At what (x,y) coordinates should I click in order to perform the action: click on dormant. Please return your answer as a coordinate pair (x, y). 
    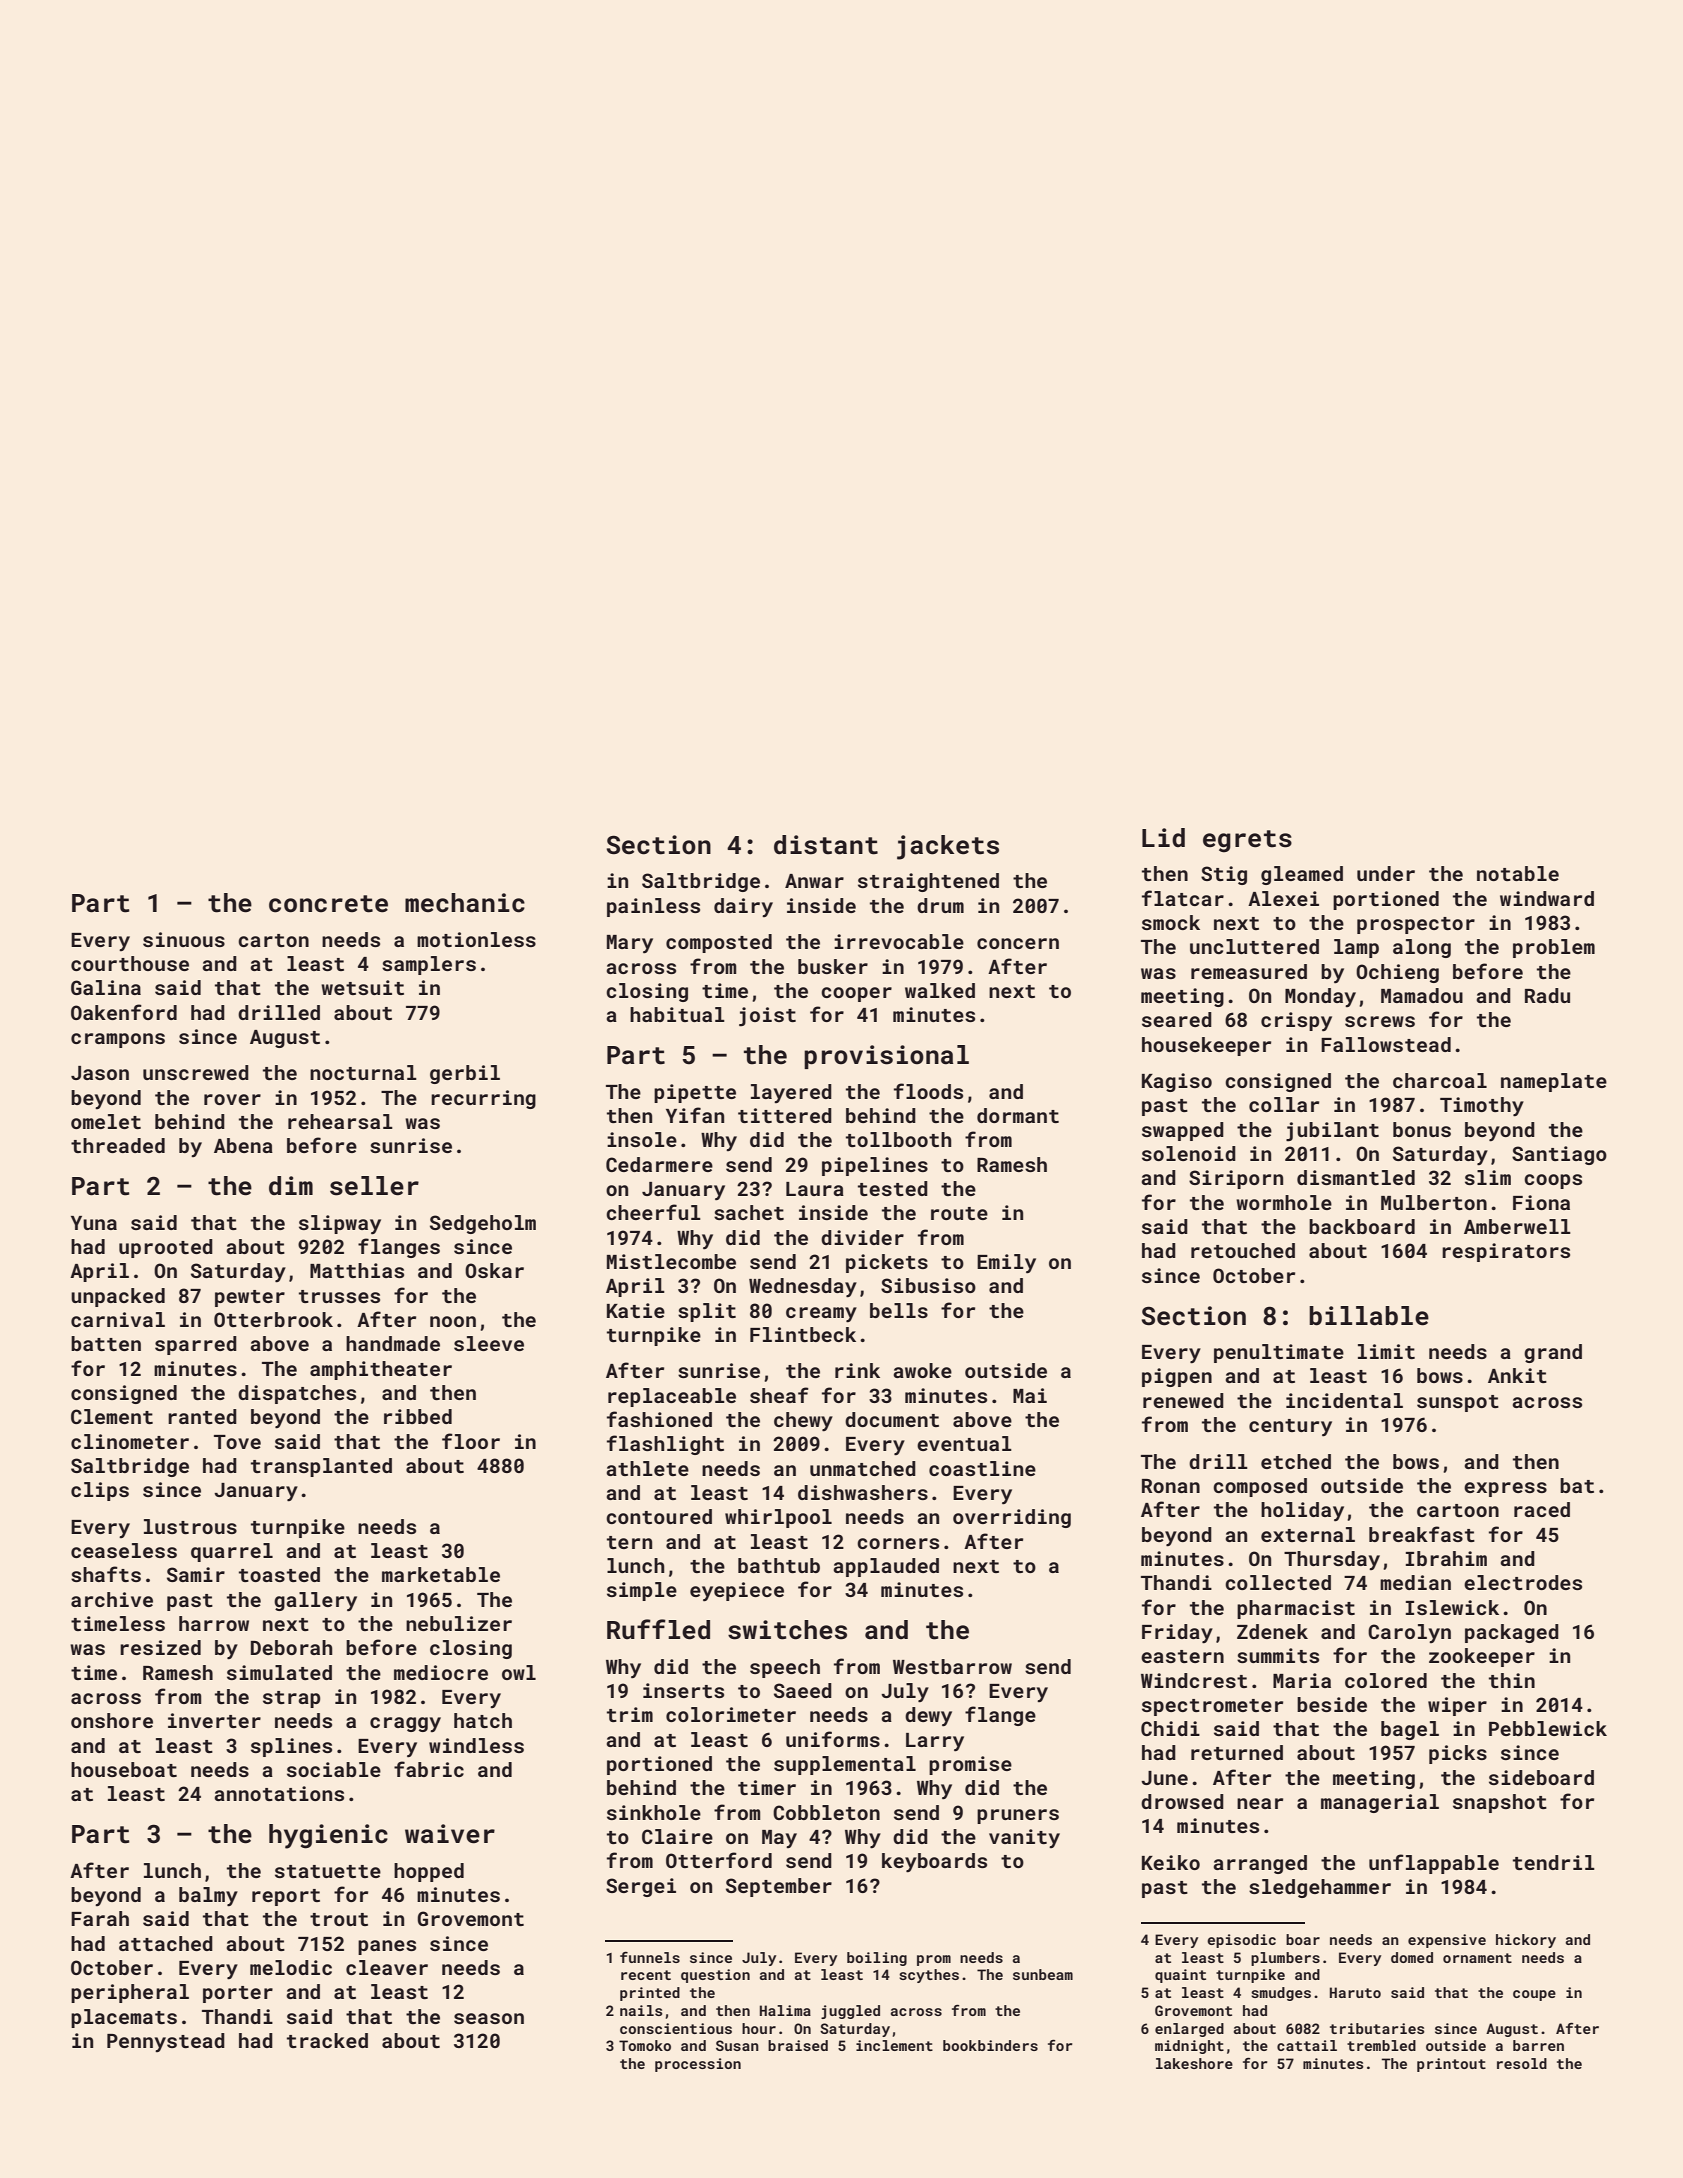
    Looking at the image, I should click on (1018, 1115).
